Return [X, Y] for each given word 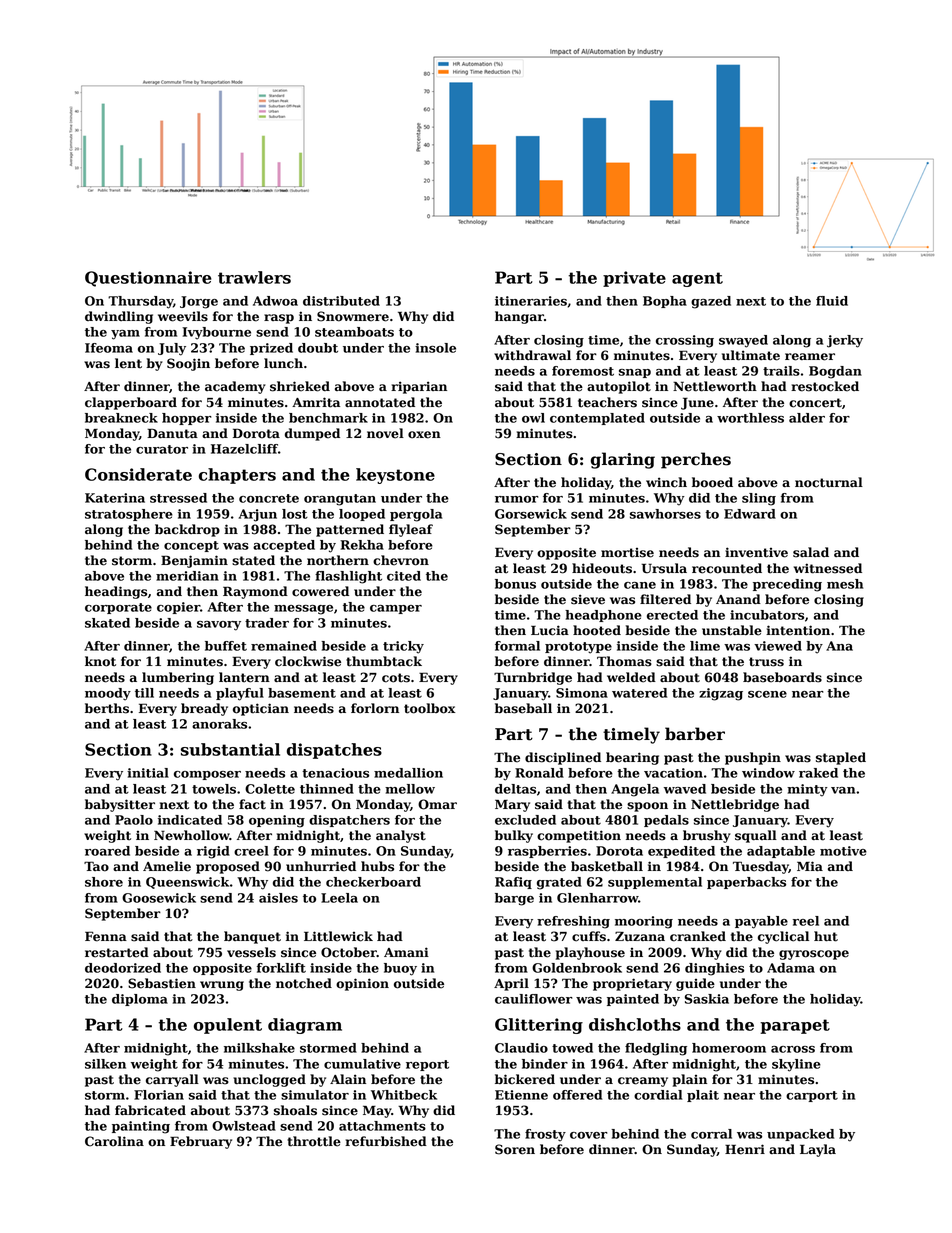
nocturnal [829, 482]
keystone [395, 476]
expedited [681, 852]
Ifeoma [109, 348]
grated [559, 883]
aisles [278, 898]
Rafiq [513, 883]
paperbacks [746, 883]
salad [811, 552]
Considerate [138, 474]
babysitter [120, 805]
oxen [424, 435]
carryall [172, 1080]
